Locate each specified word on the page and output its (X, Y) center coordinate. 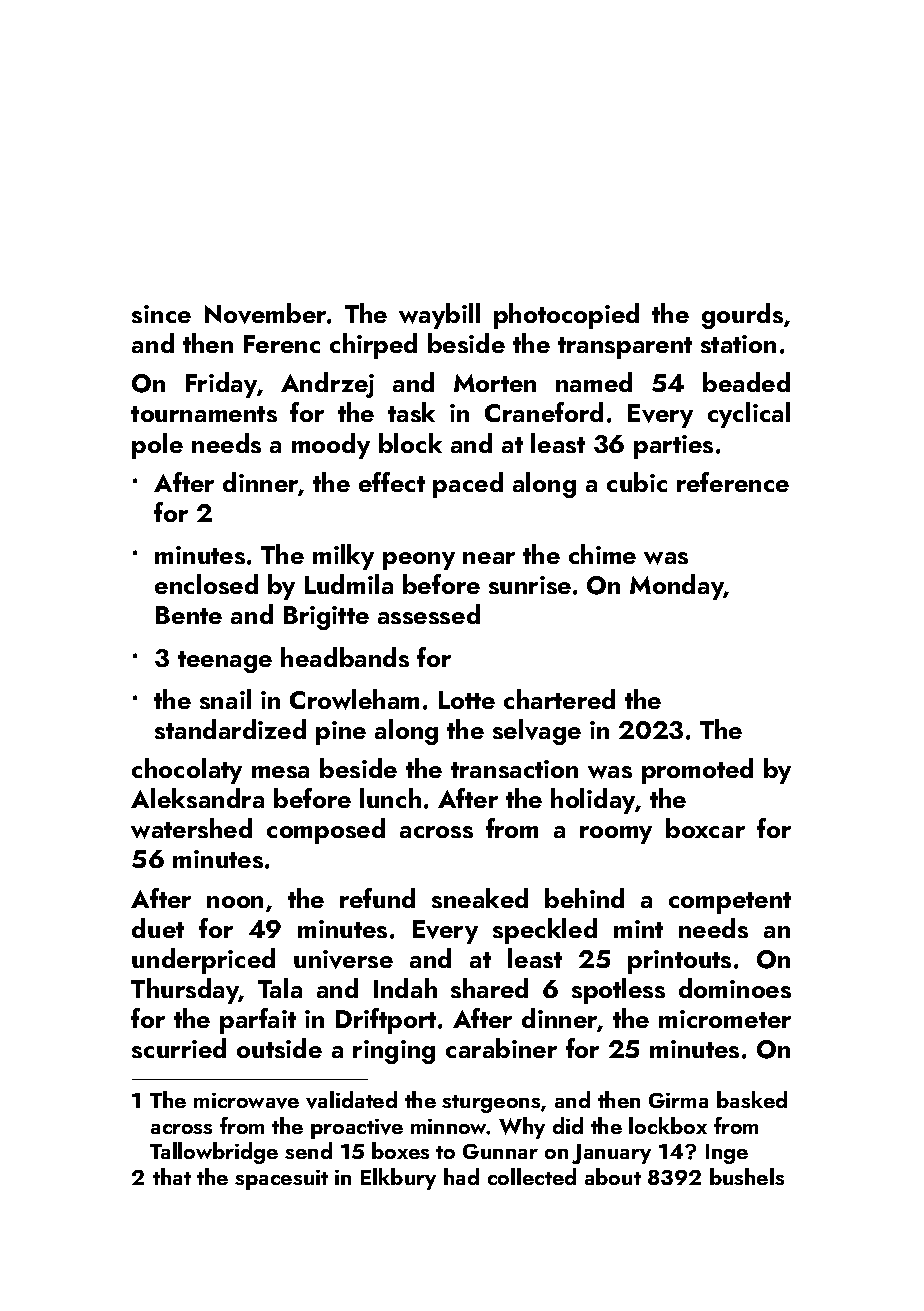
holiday (593, 801)
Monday (677, 587)
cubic (637, 482)
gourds (742, 316)
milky (343, 557)
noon (235, 902)
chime (602, 554)
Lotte (467, 700)
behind (584, 898)
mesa (280, 772)
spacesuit (281, 1180)
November (265, 313)
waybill (439, 316)
